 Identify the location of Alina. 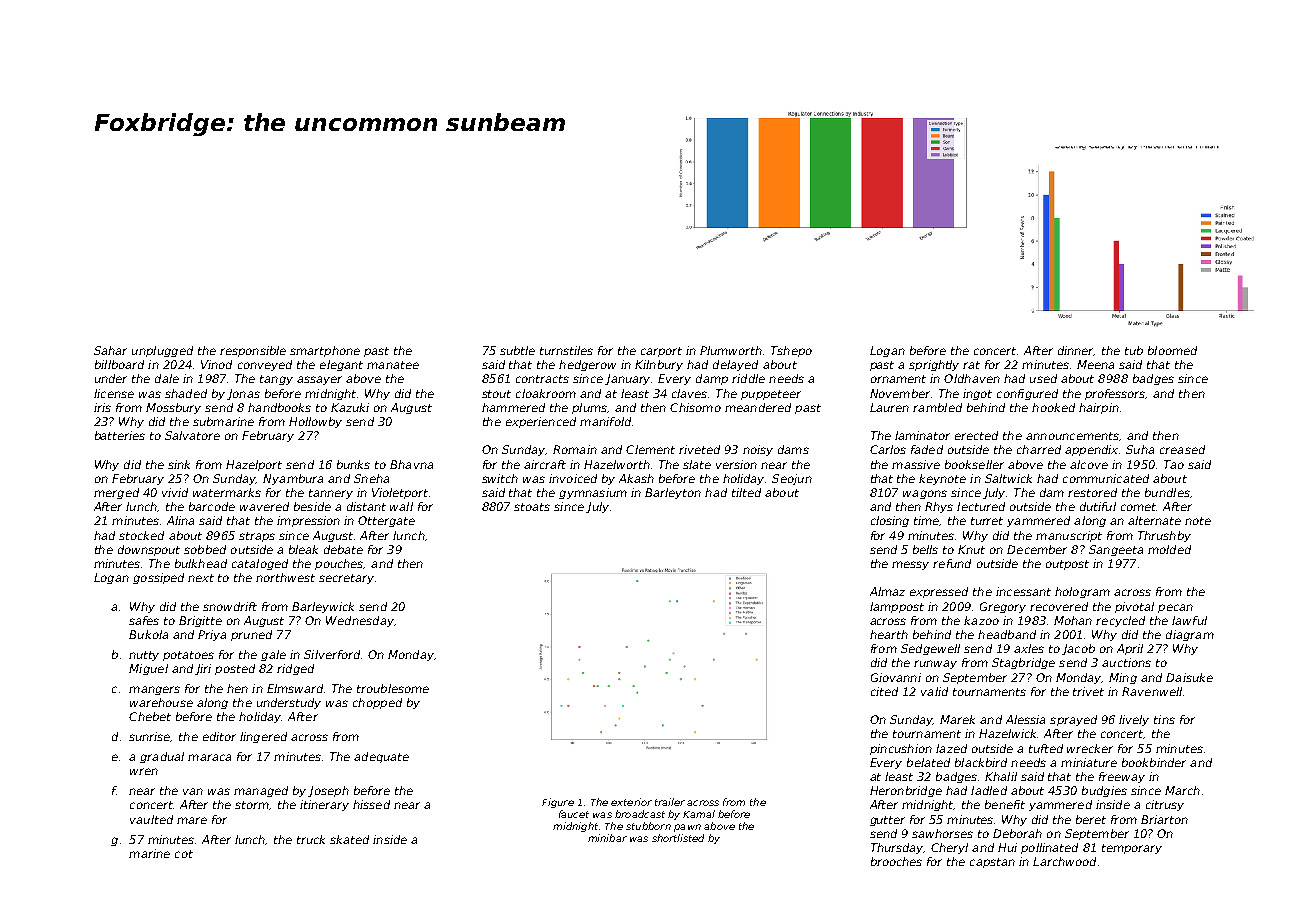
(180, 520).
